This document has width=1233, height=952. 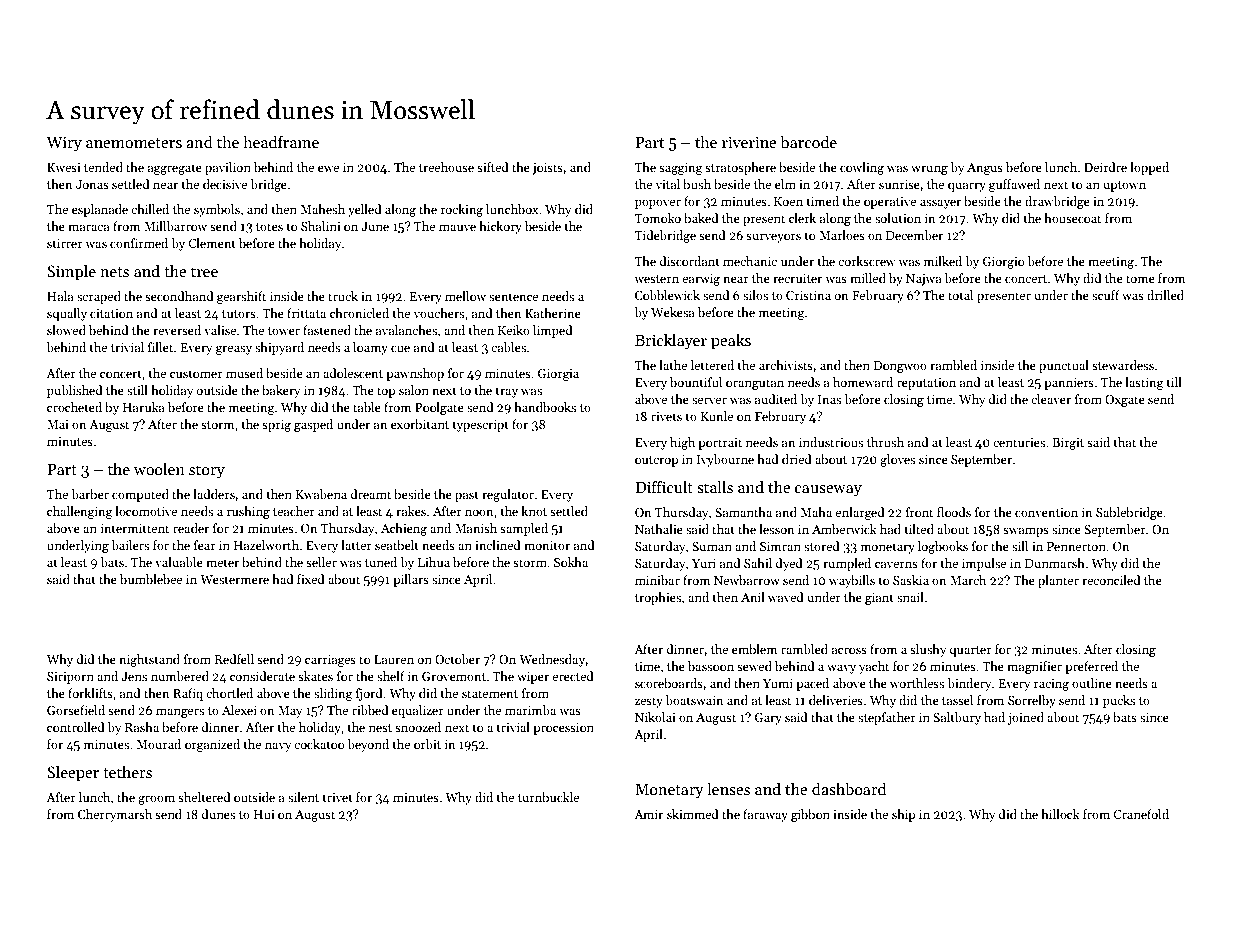 I want to click on reputation, so click(x=926, y=384).
